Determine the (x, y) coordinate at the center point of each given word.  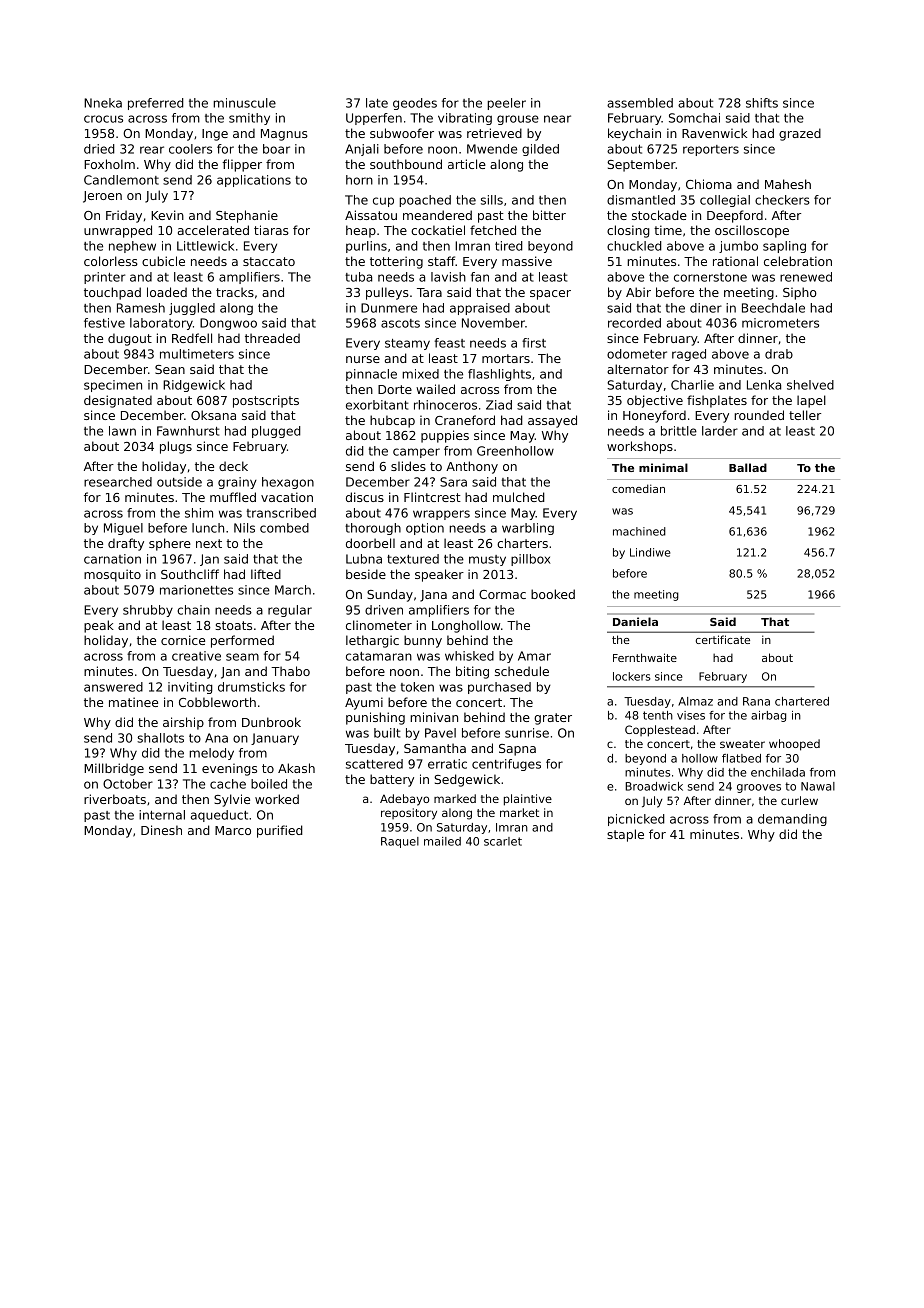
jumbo (738, 247)
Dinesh (161, 830)
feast (449, 343)
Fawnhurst (188, 431)
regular (290, 611)
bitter (549, 215)
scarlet (503, 841)
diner (706, 308)
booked (553, 594)
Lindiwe (650, 552)
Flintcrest (432, 497)
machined (639, 531)
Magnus (284, 135)
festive (104, 323)
